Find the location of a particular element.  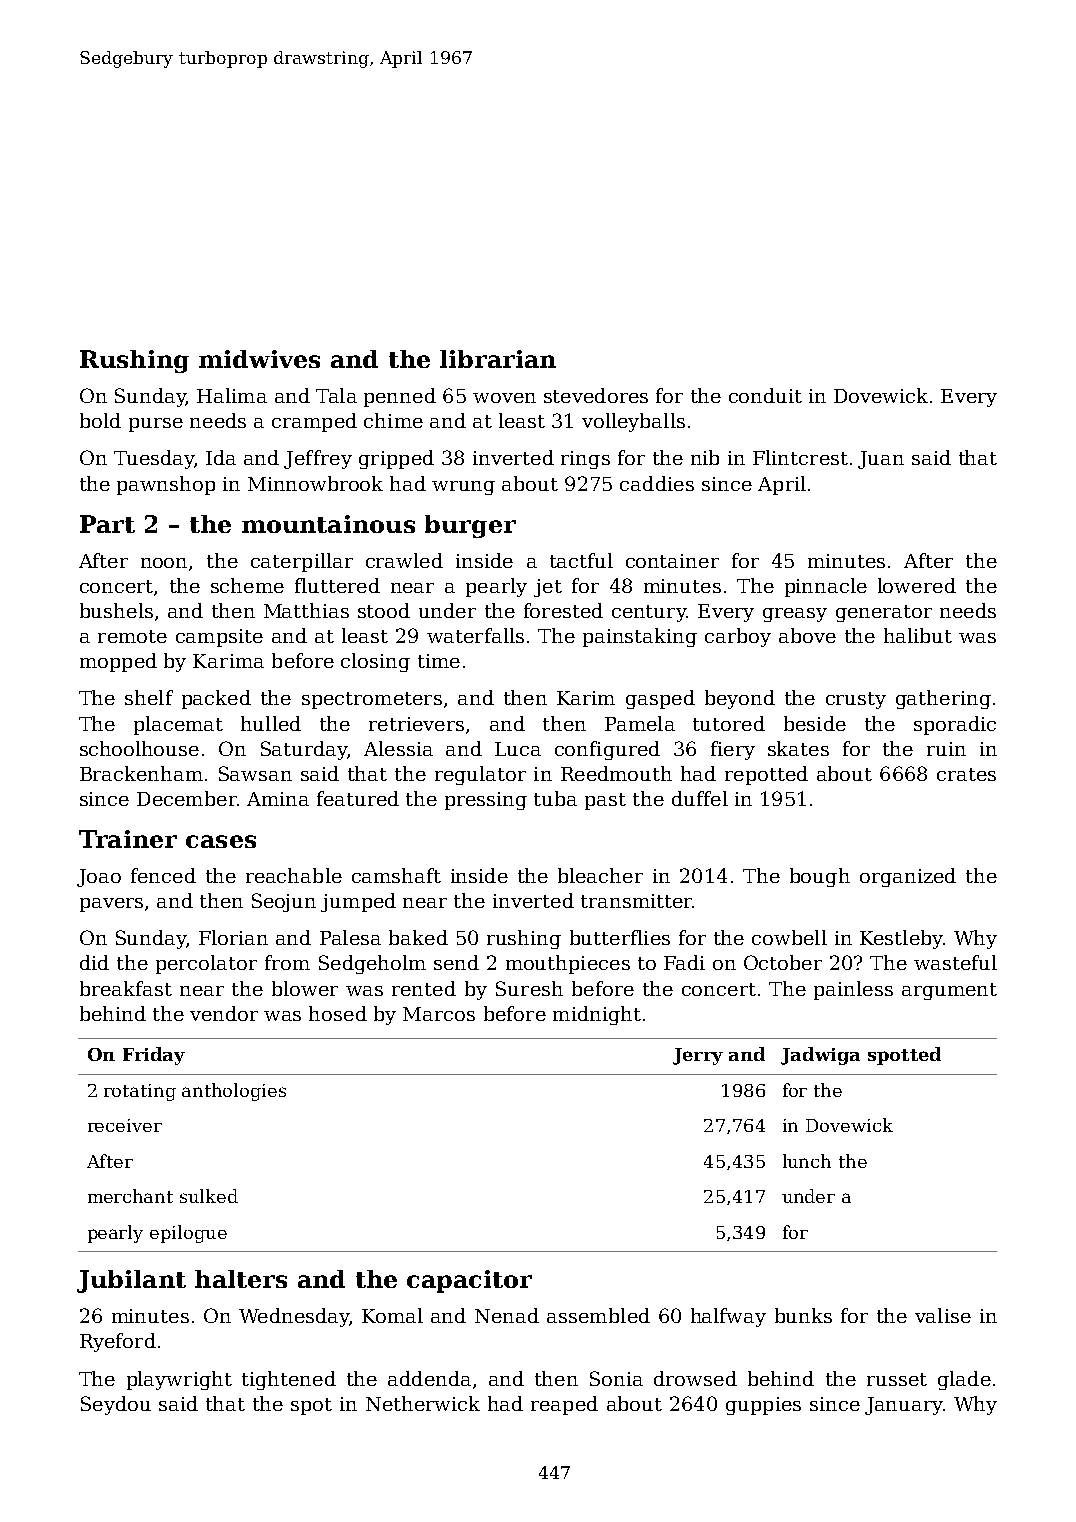

librarian is located at coordinates (498, 359).
